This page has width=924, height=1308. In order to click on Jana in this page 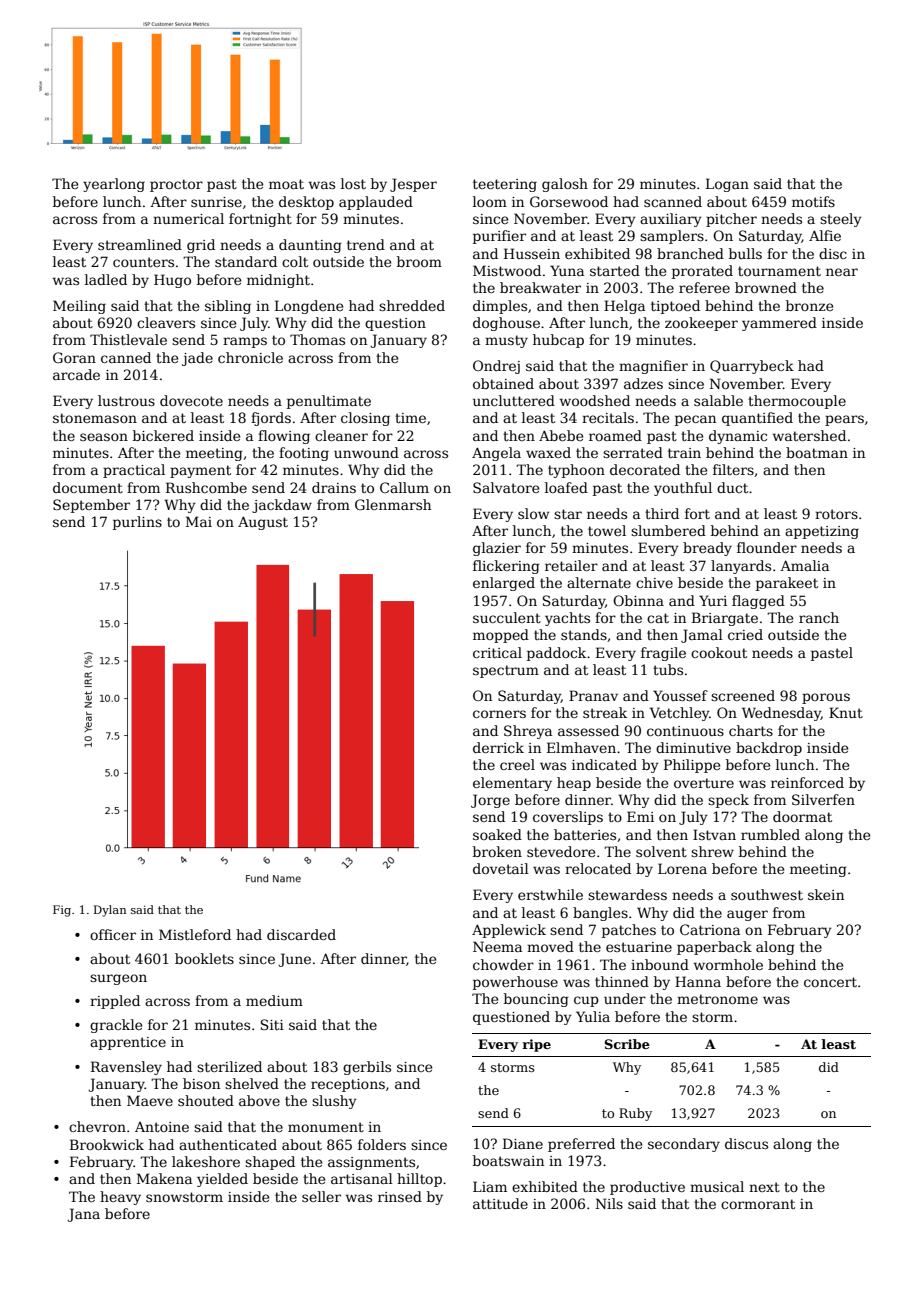, I will do `click(83, 1215)`.
